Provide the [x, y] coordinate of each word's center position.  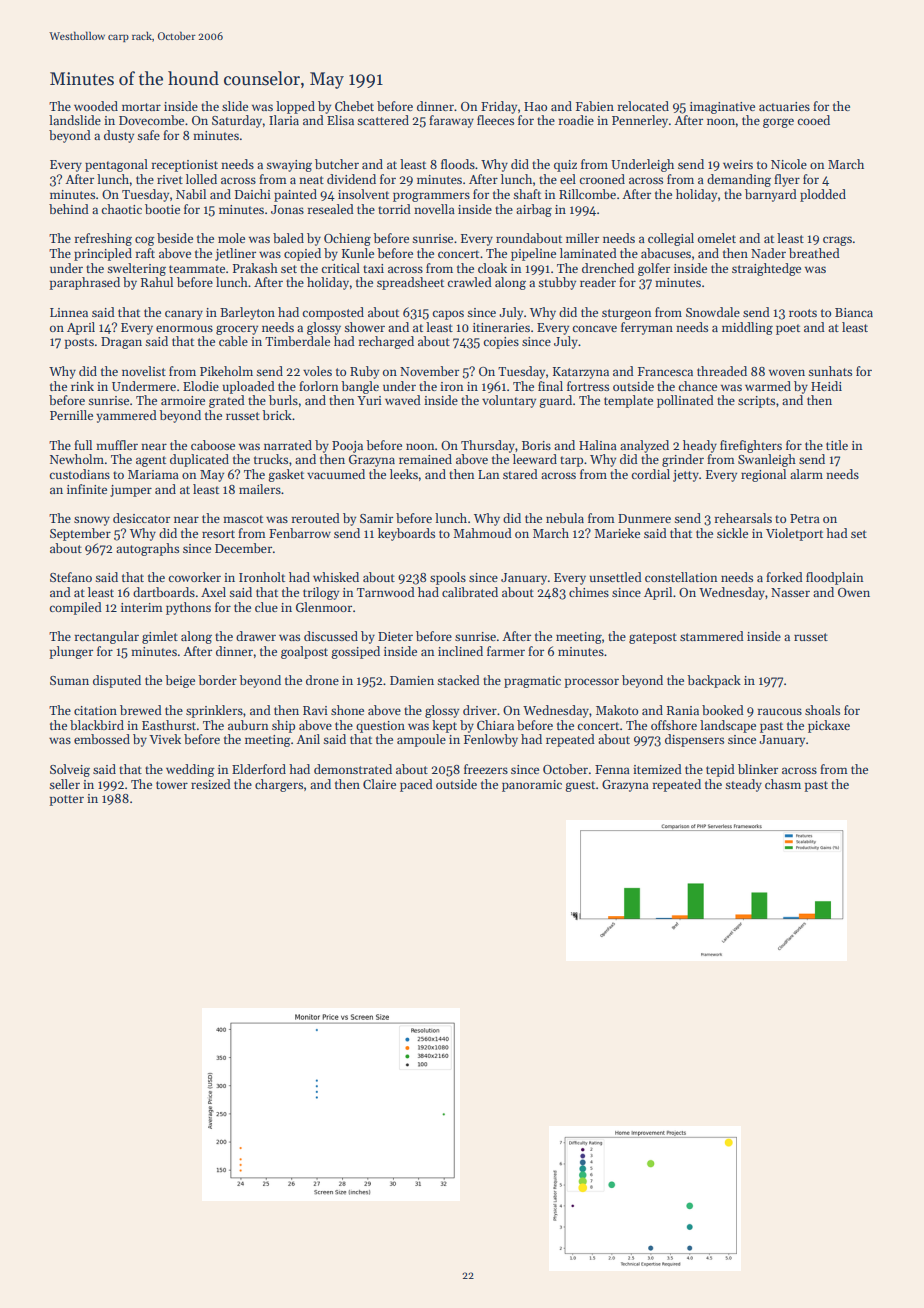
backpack [714, 681]
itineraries [501, 327]
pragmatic [532, 682]
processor [592, 683]
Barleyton [247, 313]
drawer [256, 636]
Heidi [826, 386]
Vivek [165, 739]
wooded [96, 106]
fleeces [495, 120]
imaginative [722, 108]
